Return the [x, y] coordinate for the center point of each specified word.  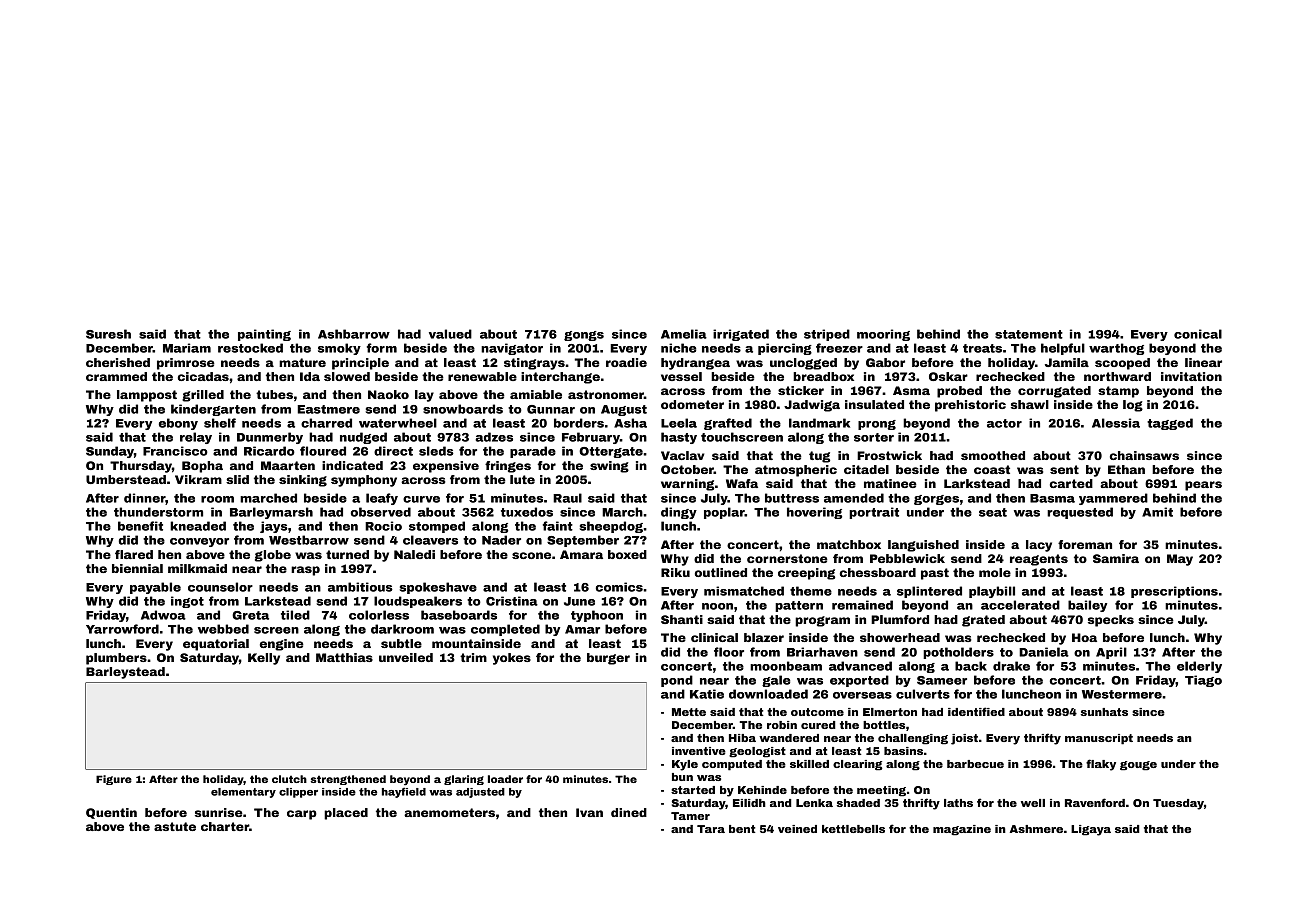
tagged [1170, 424]
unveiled [406, 657]
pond [677, 681]
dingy [679, 513]
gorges [936, 500]
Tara [711, 829]
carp [302, 815]
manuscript [1099, 739]
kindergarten [213, 410]
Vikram [198, 479]
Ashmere [1036, 829]
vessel [681, 376]
